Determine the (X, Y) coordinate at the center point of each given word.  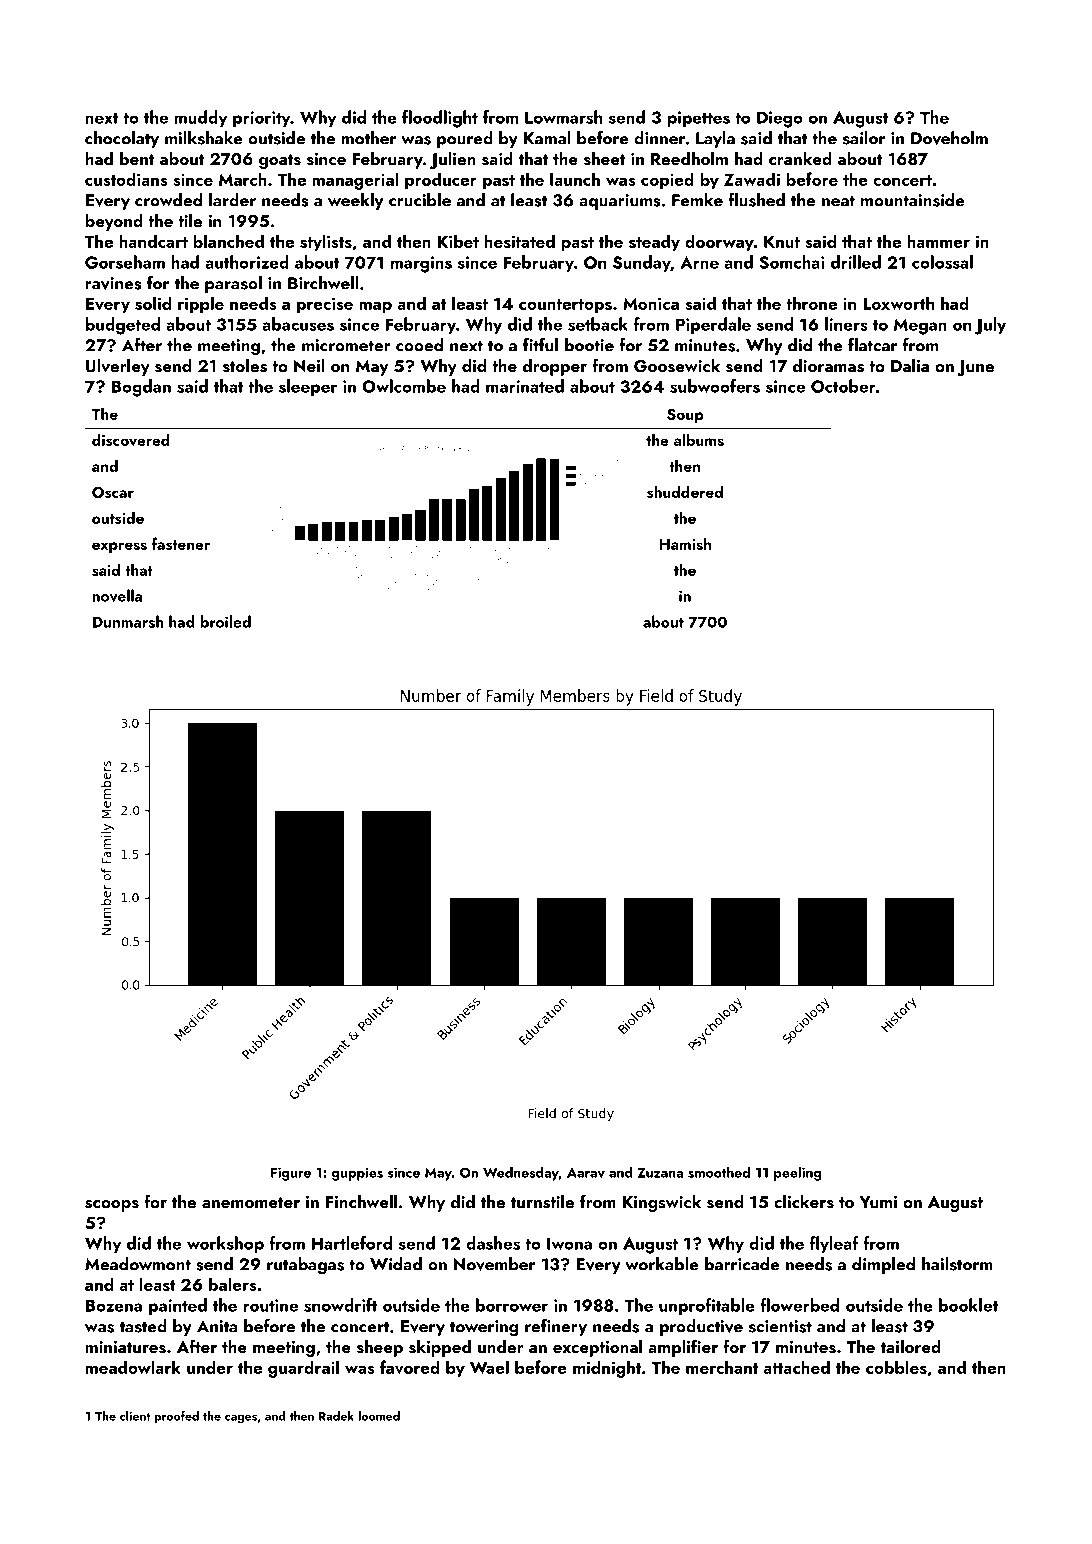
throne (811, 303)
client (135, 1416)
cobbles (896, 1367)
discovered (131, 439)
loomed (379, 1416)
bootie (589, 345)
